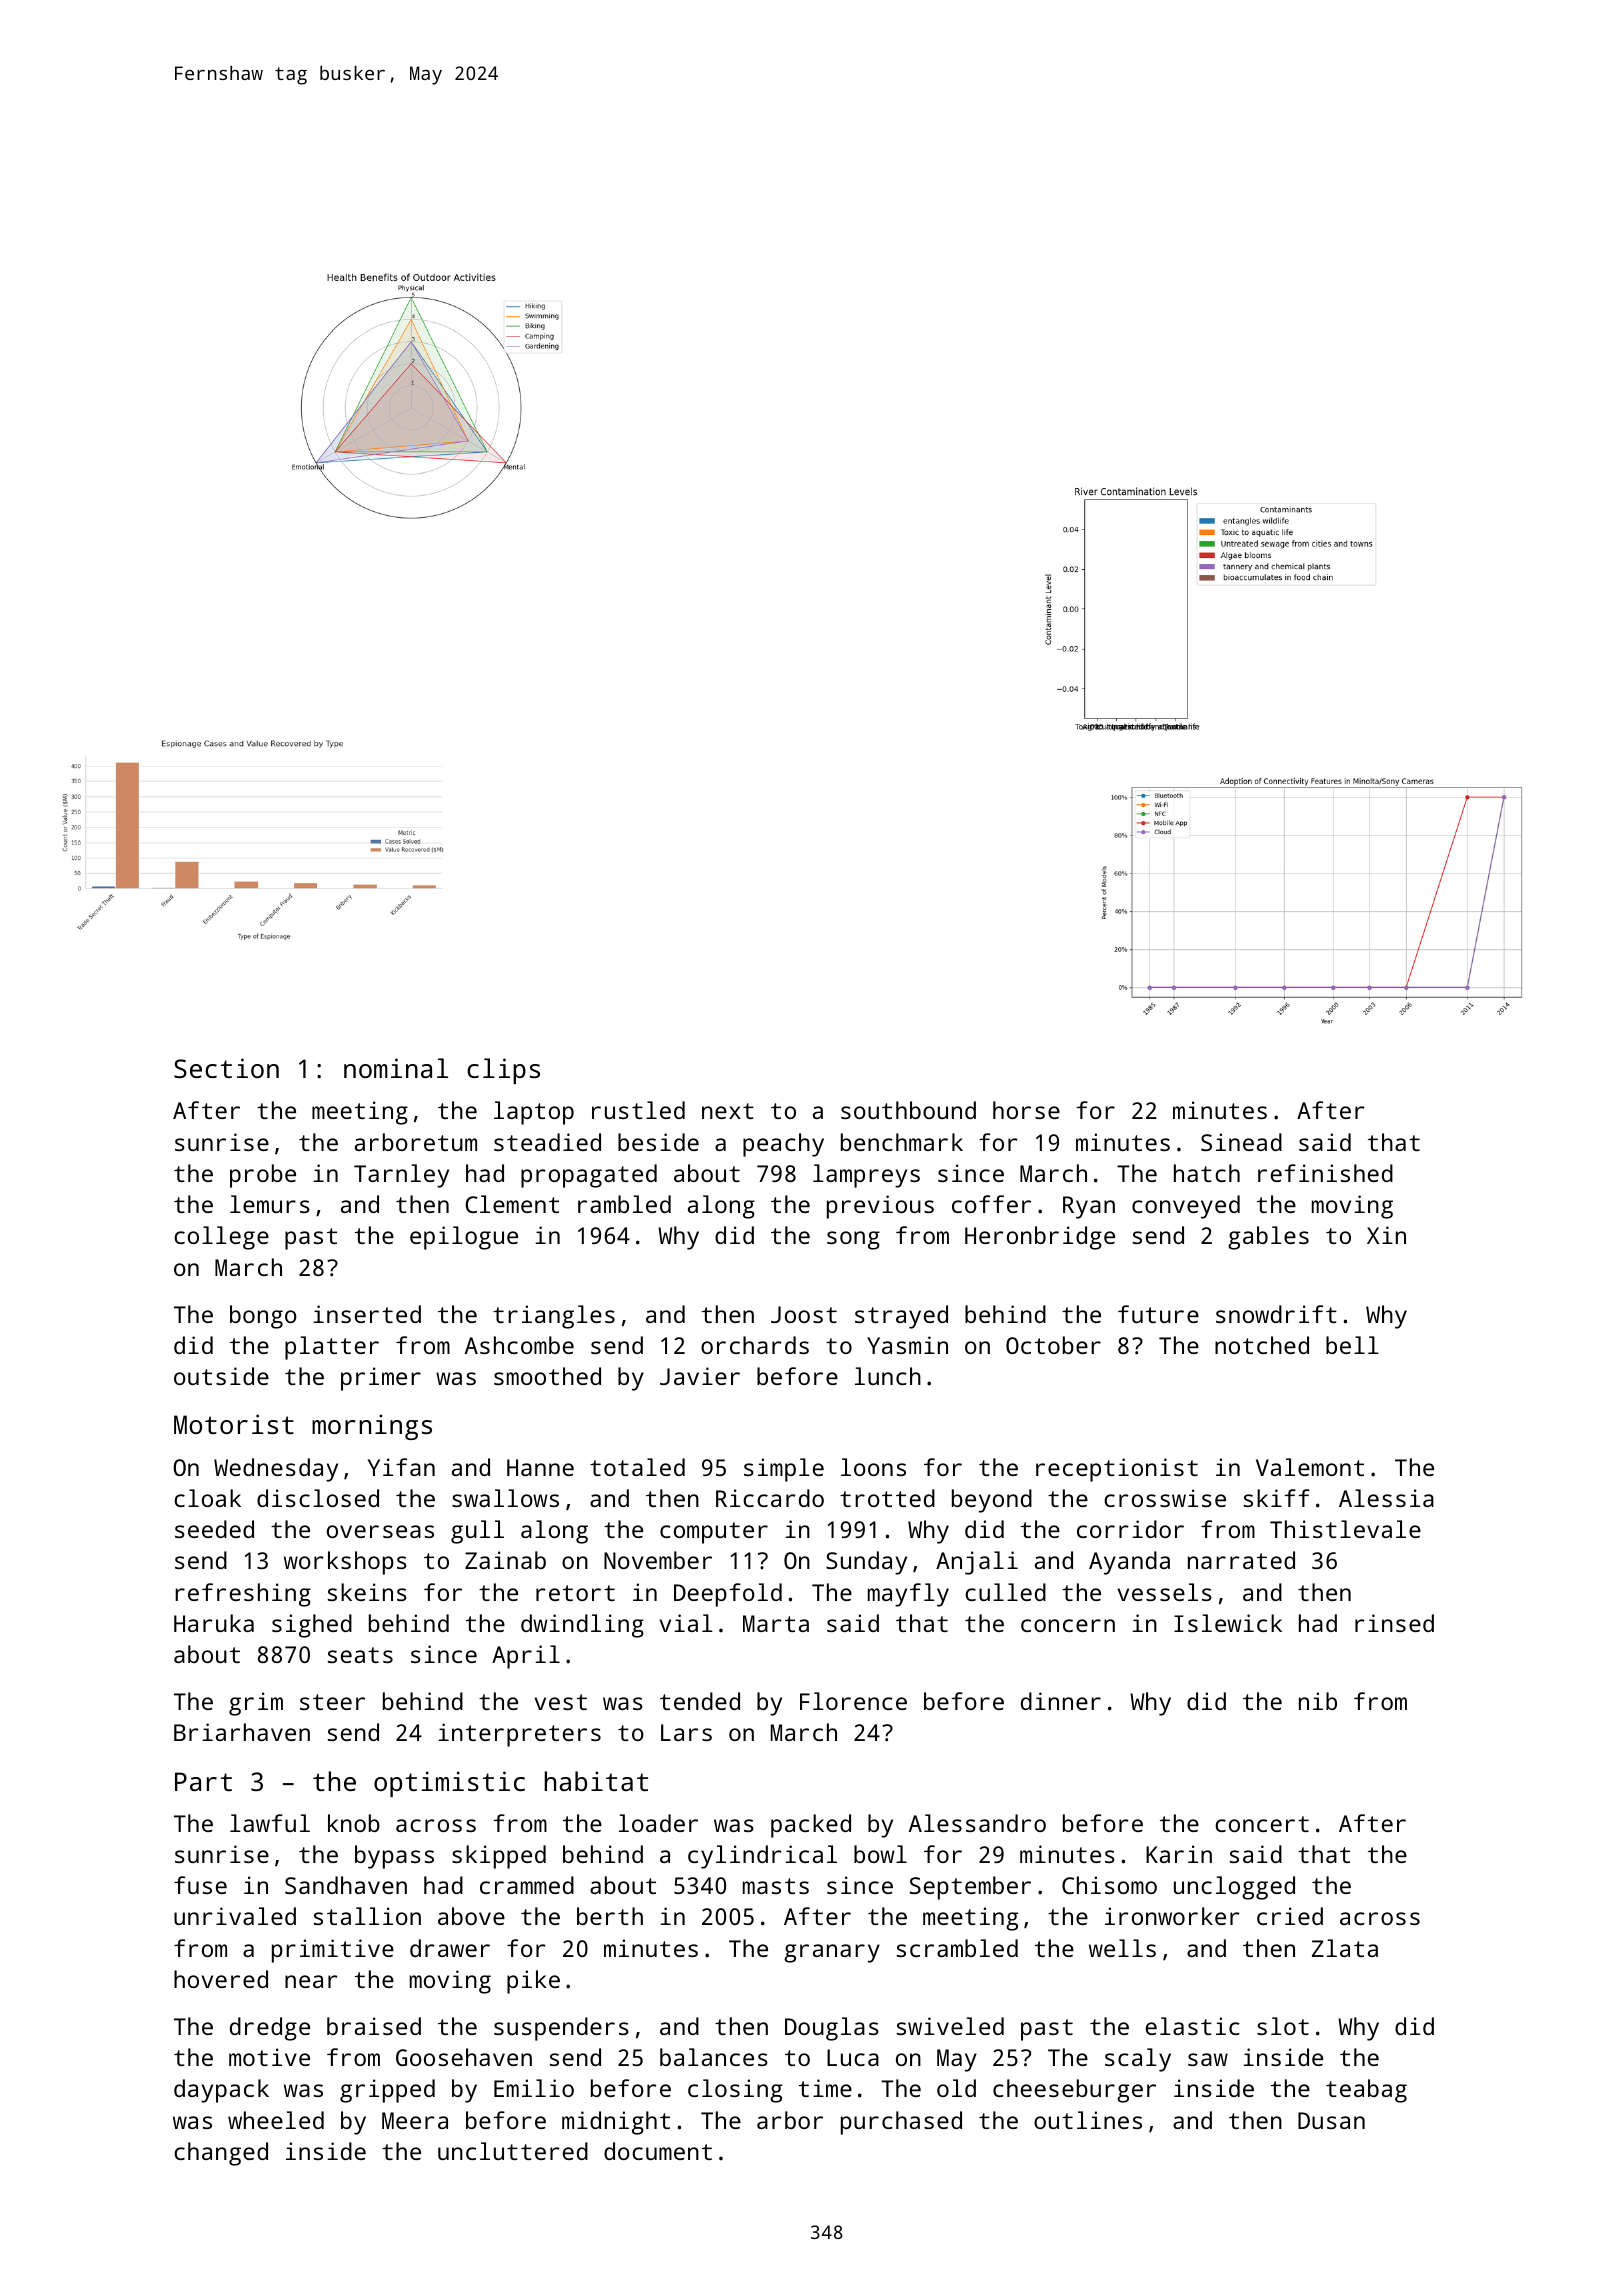 Image resolution: width=1620 pixels, height=2292 pixels. I want to click on concert, so click(1262, 1824).
